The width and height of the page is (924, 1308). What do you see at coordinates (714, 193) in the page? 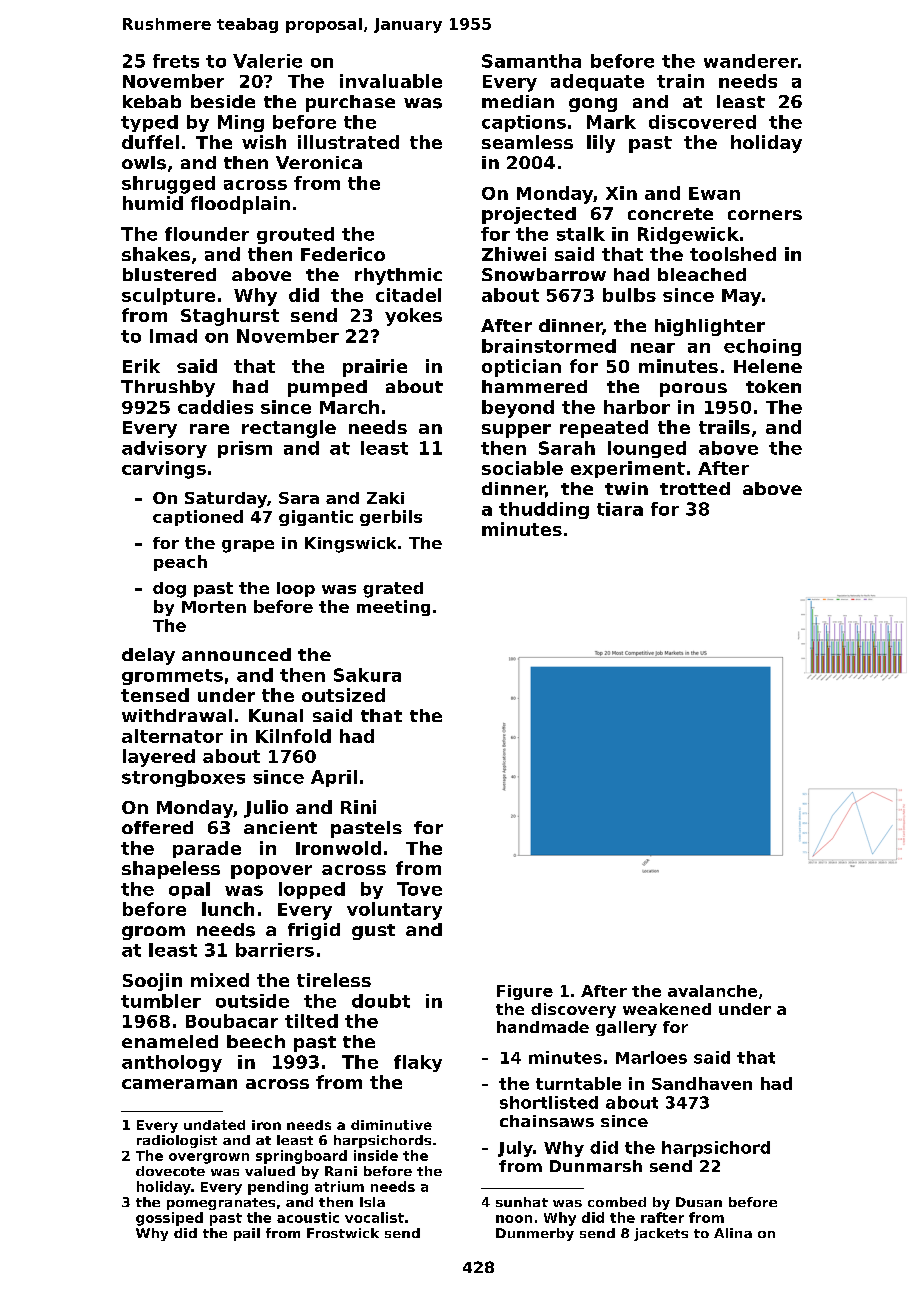
I see `Ewan` at bounding box center [714, 193].
